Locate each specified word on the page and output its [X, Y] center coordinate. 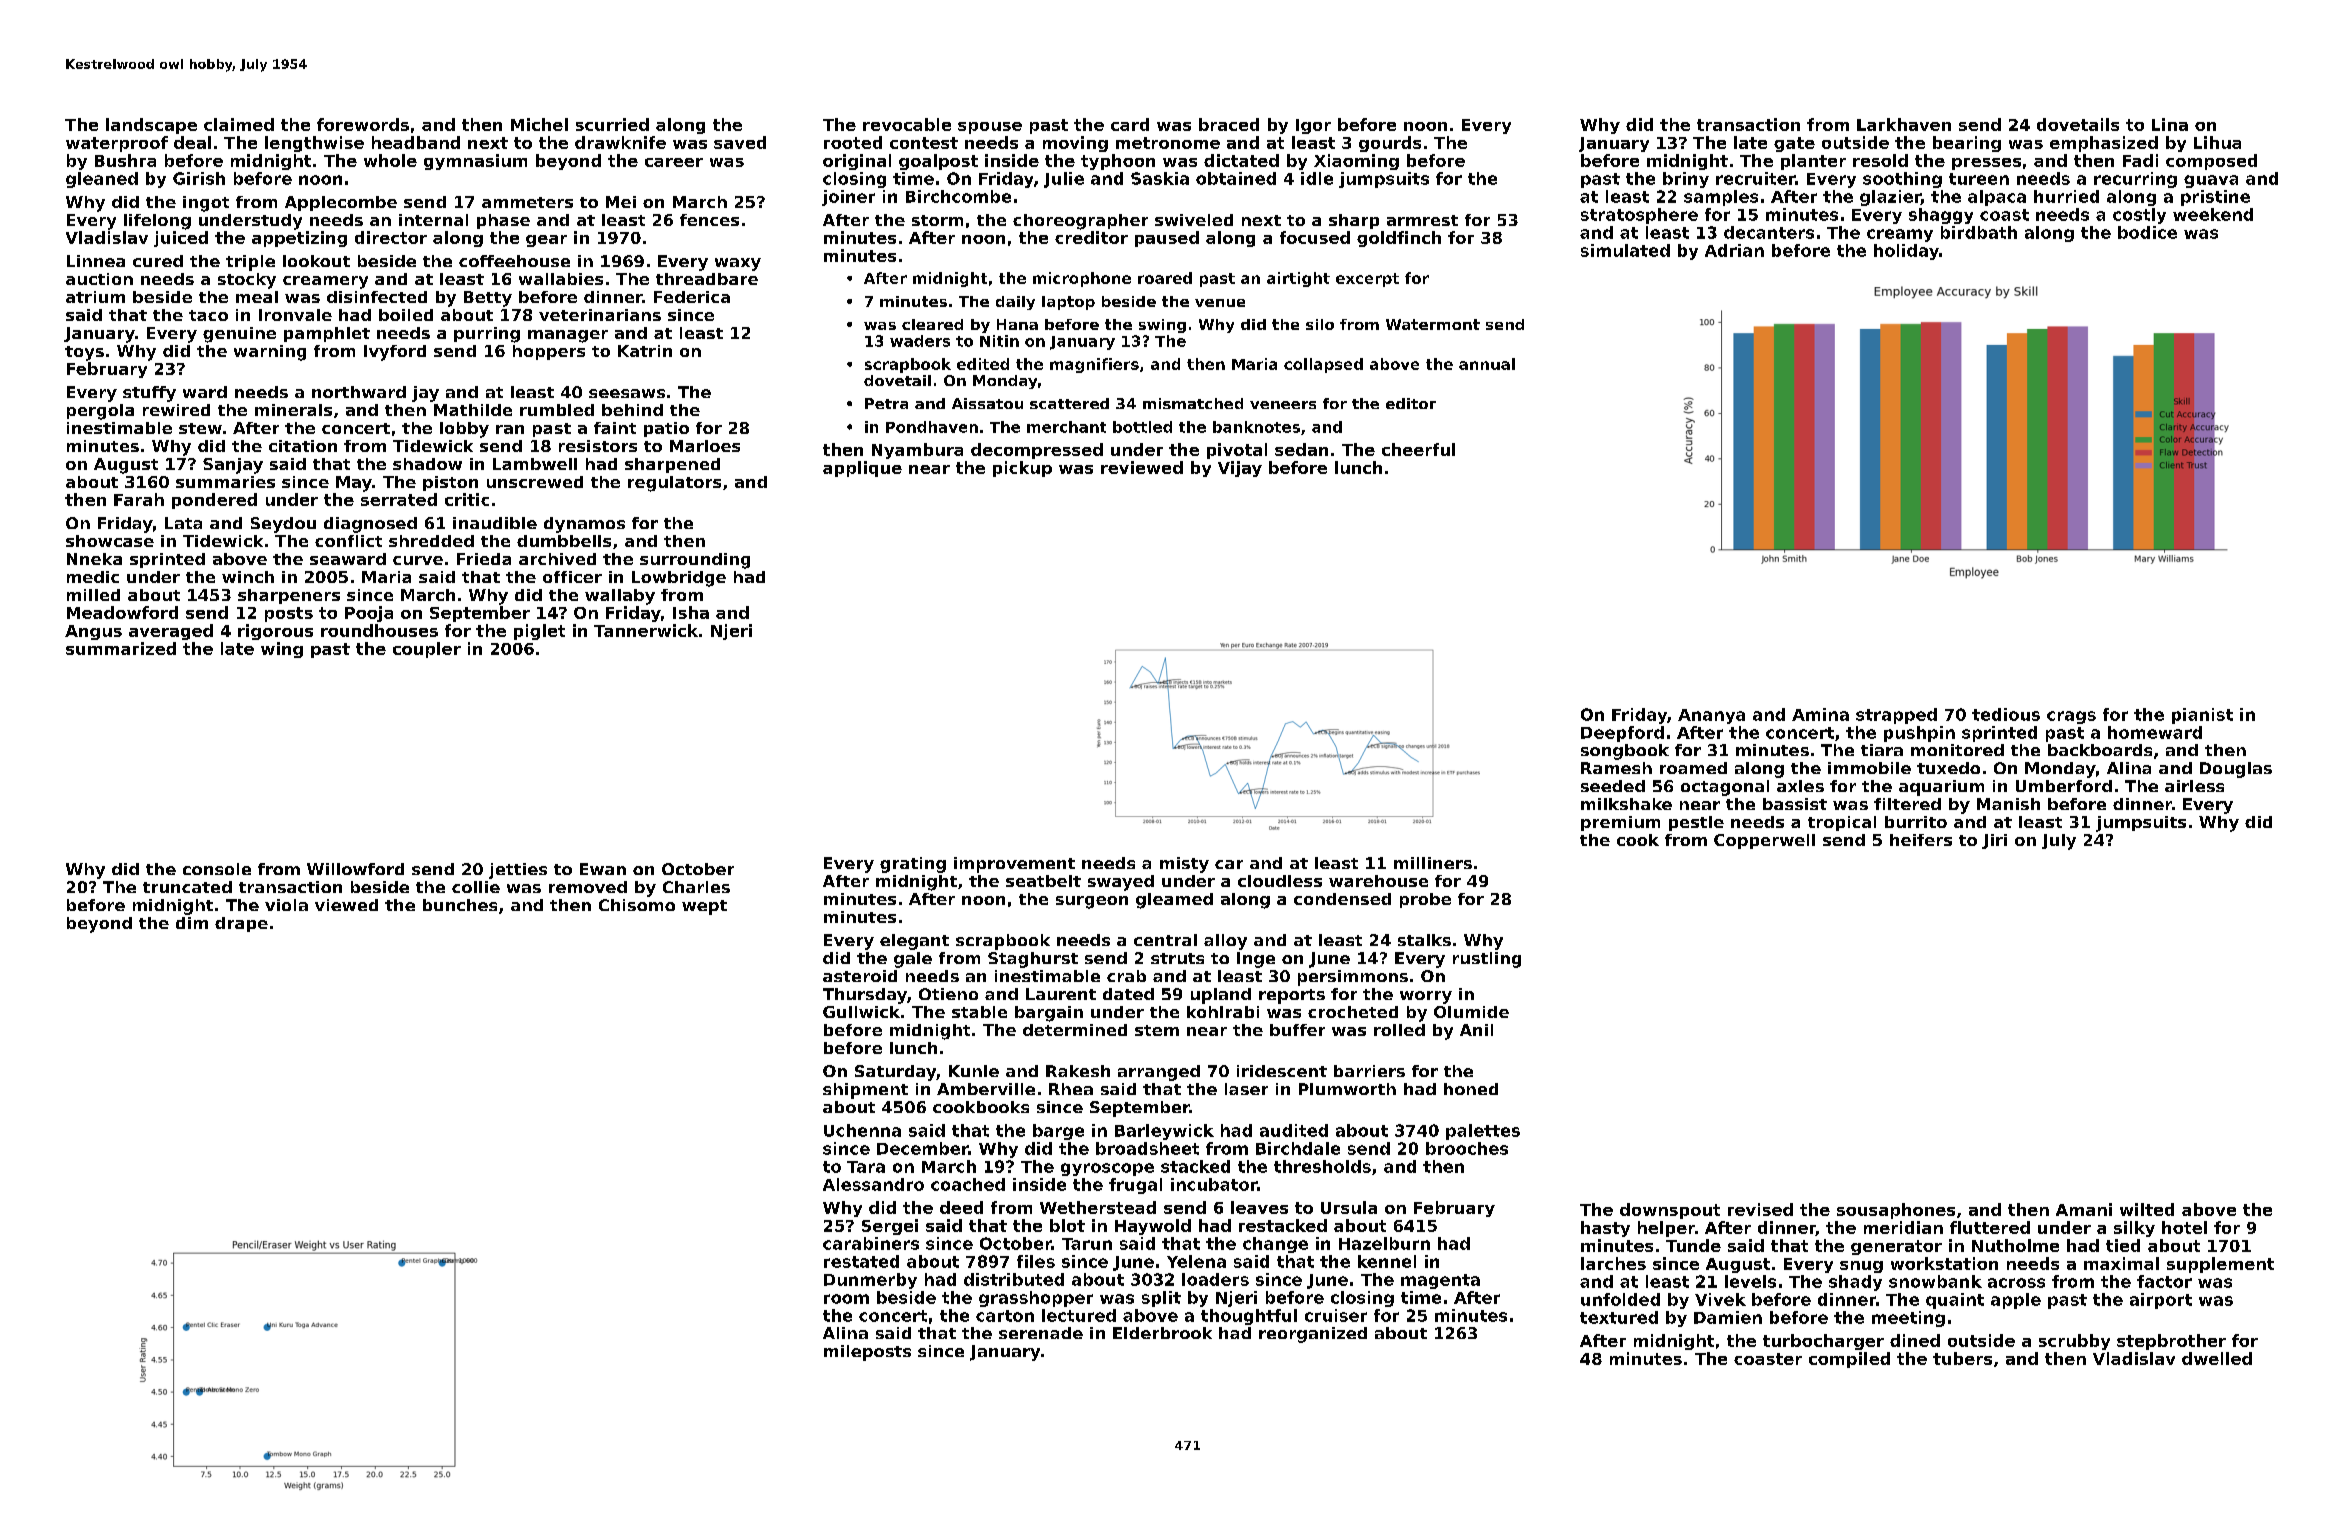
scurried [612, 124]
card [1130, 124]
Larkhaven [1904, 124]
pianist [2202, 716]
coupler [427, 650]
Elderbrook [1162, 1333]
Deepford [1622, 734]
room [846, 1299]
